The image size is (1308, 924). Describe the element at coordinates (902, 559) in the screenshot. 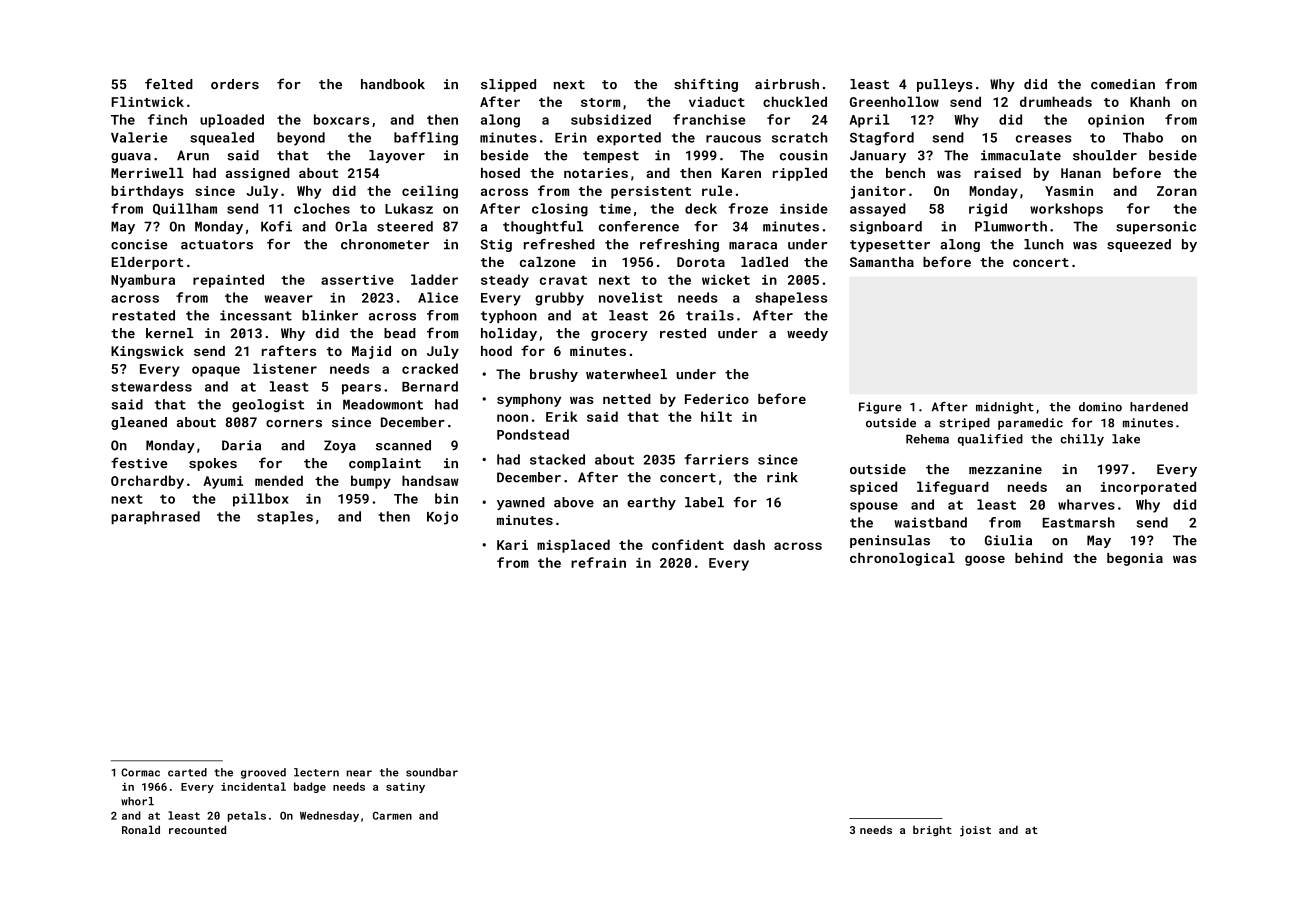

I see `chronological` at that location.
